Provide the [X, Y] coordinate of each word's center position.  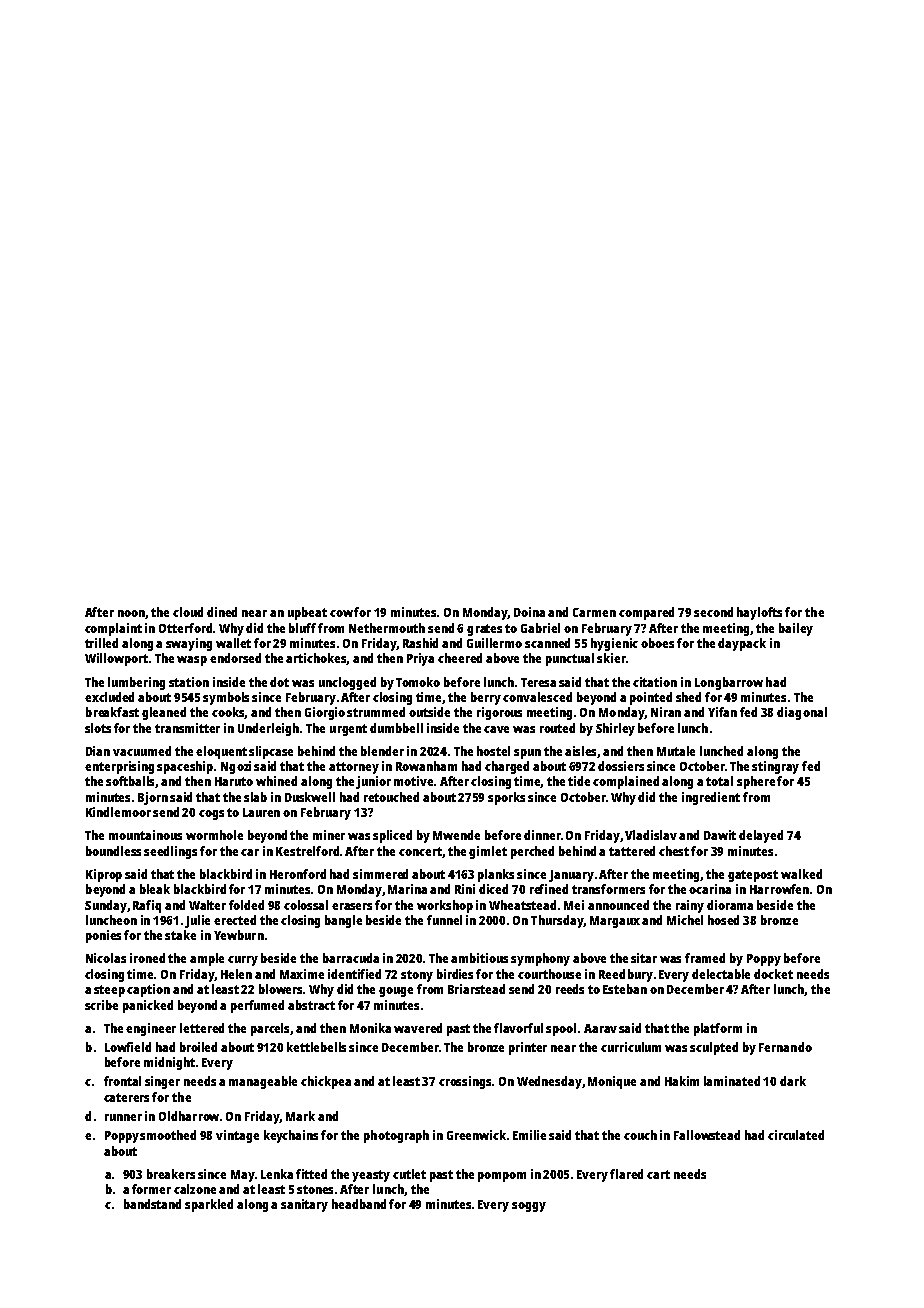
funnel [444, 920]
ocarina [710, 889]
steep [109, 991]
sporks [506, 798]
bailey [796, 629]
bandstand [152, 1204]
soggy [529, 1207]
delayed [761, 836]
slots [98, 728]
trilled [101, 643]
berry [486, 698]
